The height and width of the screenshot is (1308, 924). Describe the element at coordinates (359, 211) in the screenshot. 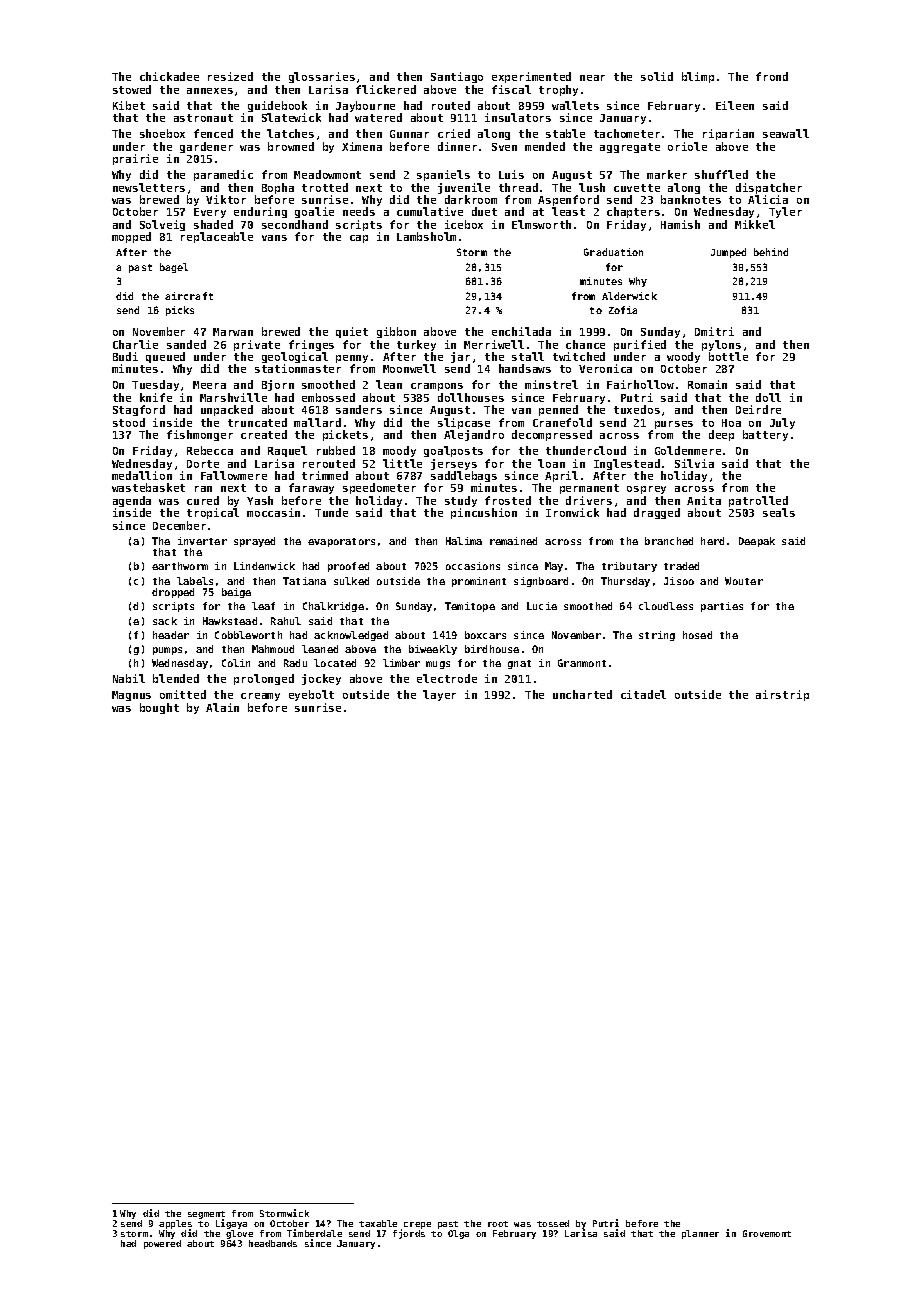

I see `needs` at that location.
